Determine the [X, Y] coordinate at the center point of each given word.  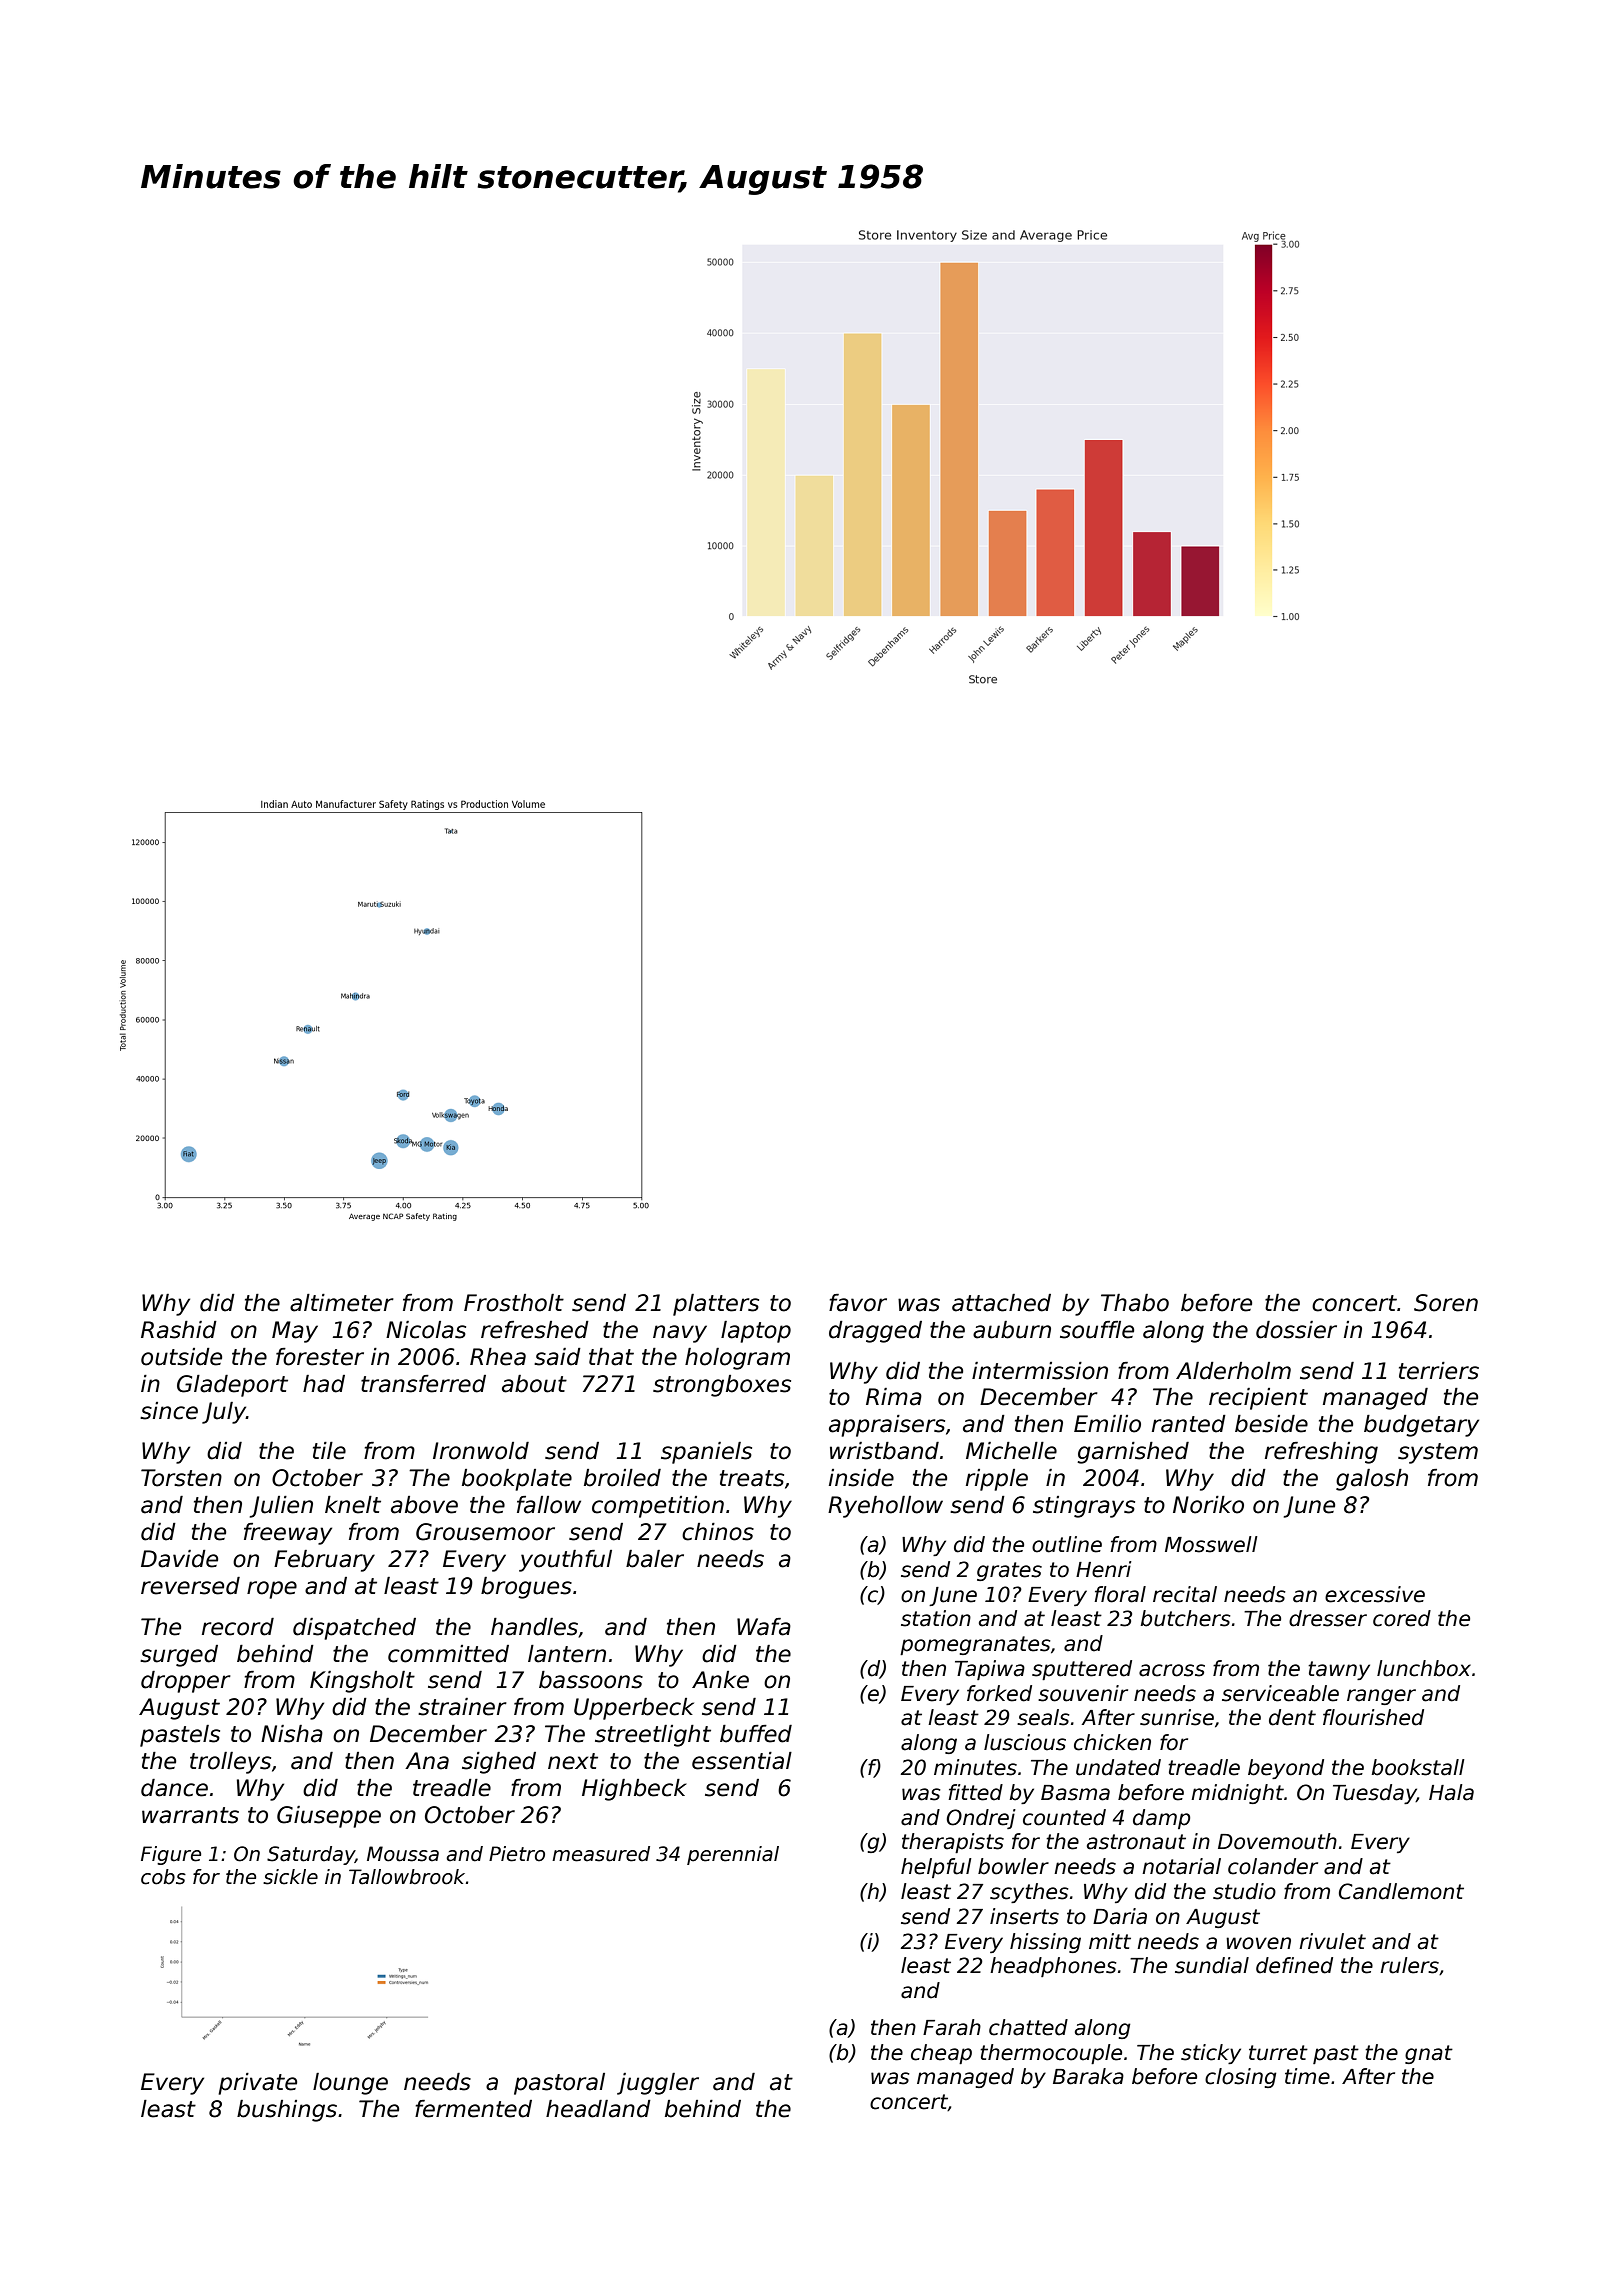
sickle [290, 1877]
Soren [1446, 1303]
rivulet [1332, 1941]
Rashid [179, 1330]
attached [1001, 1303]
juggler [658, 2084]
